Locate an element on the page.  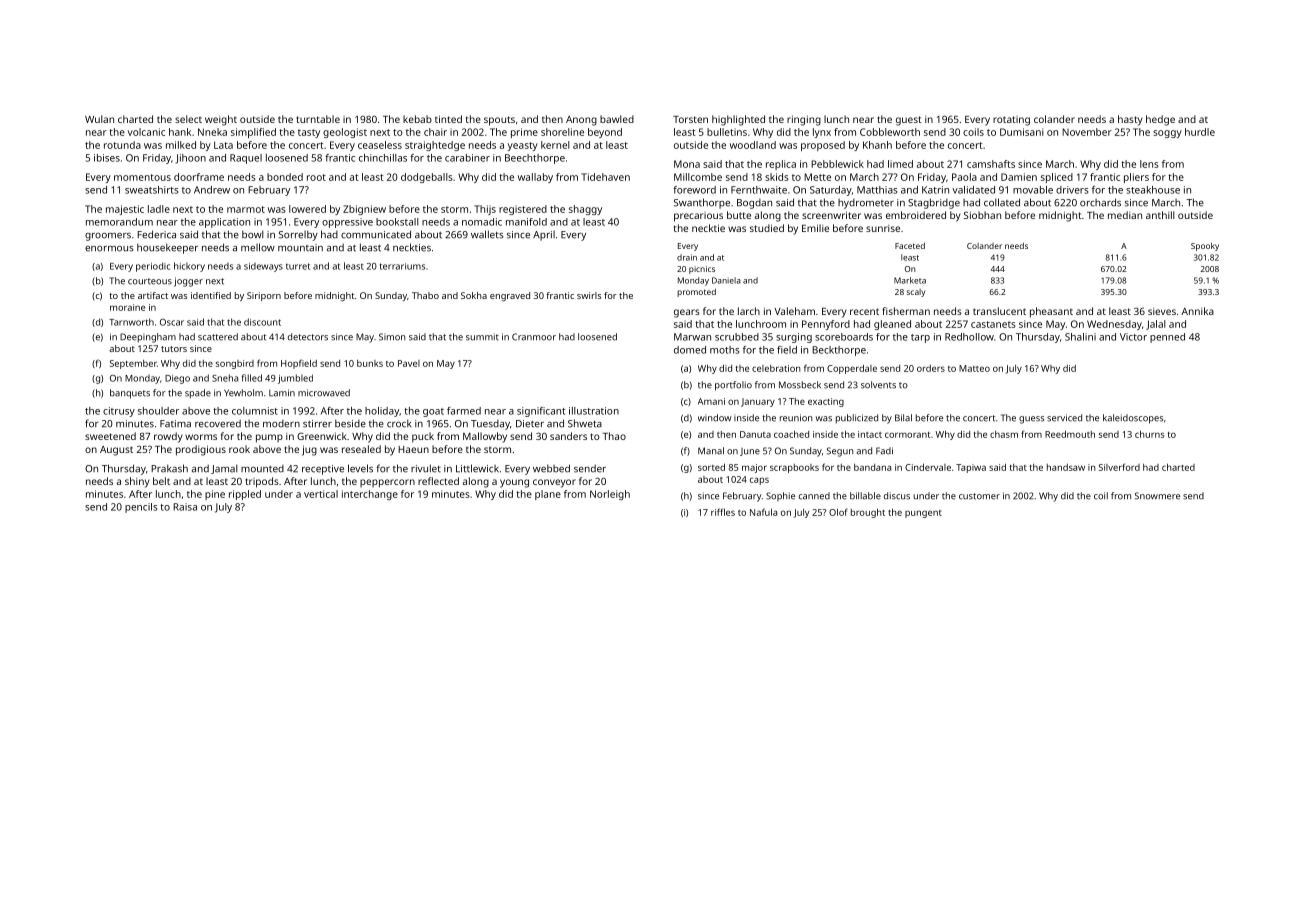
Snowmere is located at coordinates (1157, 496).
